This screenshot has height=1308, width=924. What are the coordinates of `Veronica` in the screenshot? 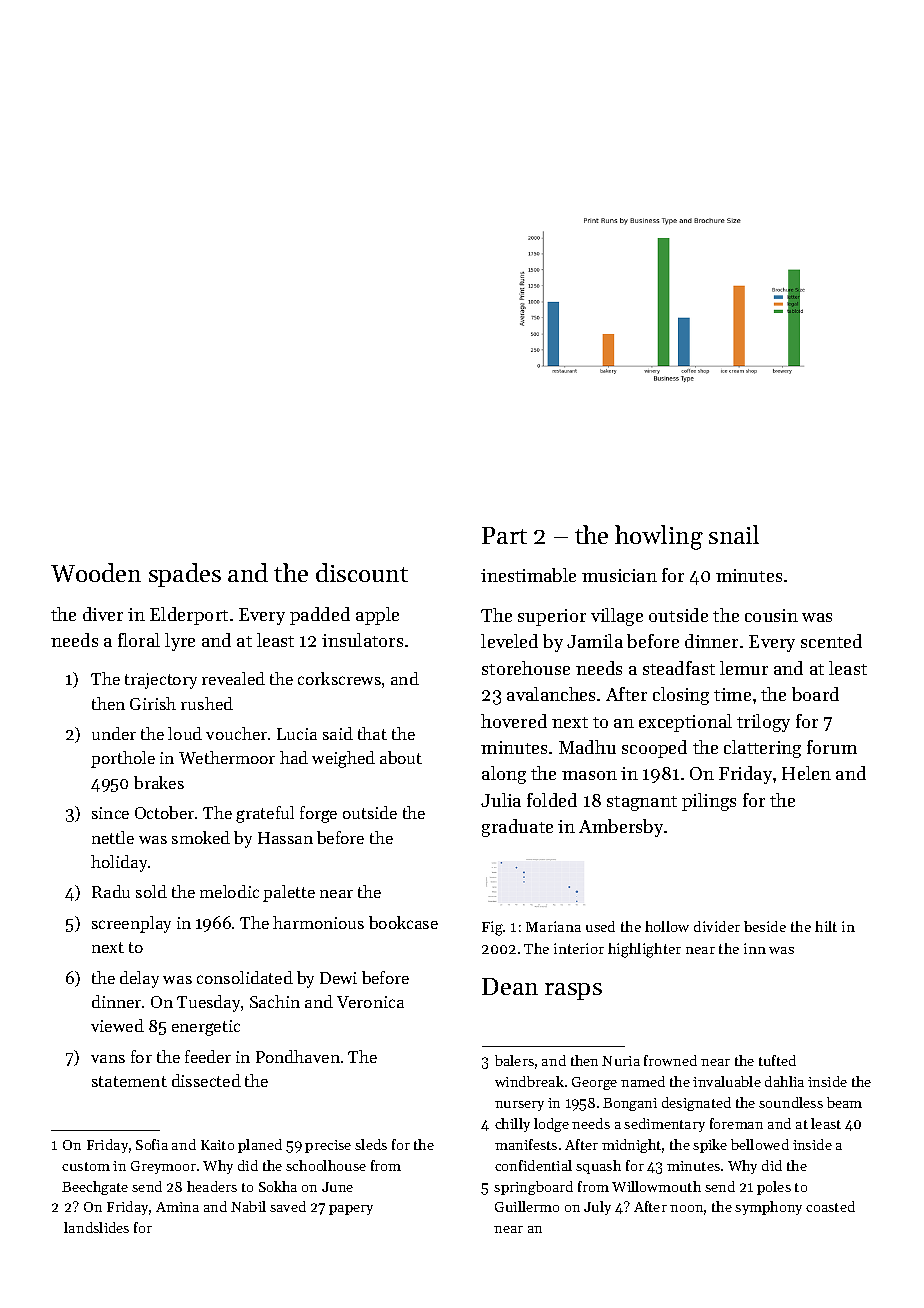 It's located at (370, 1002).
